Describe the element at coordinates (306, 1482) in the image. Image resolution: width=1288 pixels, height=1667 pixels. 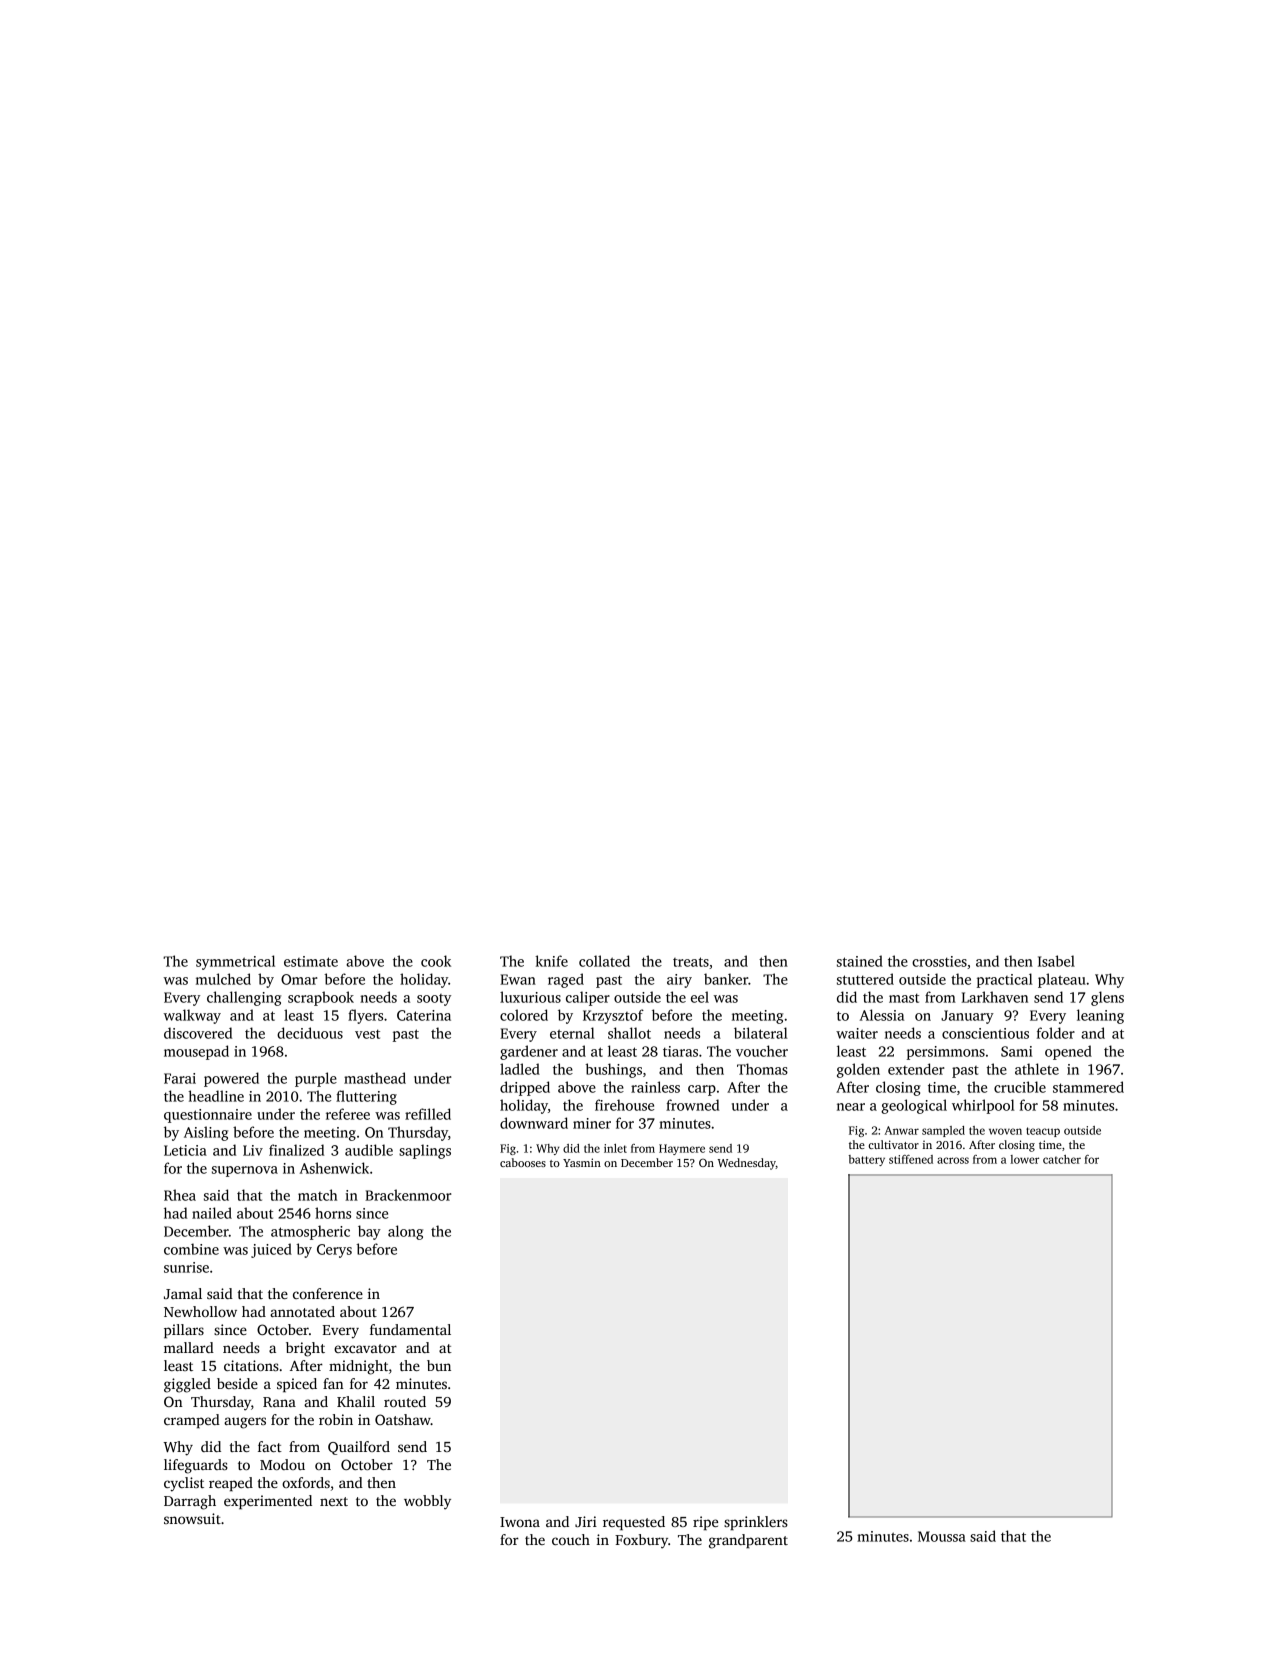
I see `oxfords` at that location.
